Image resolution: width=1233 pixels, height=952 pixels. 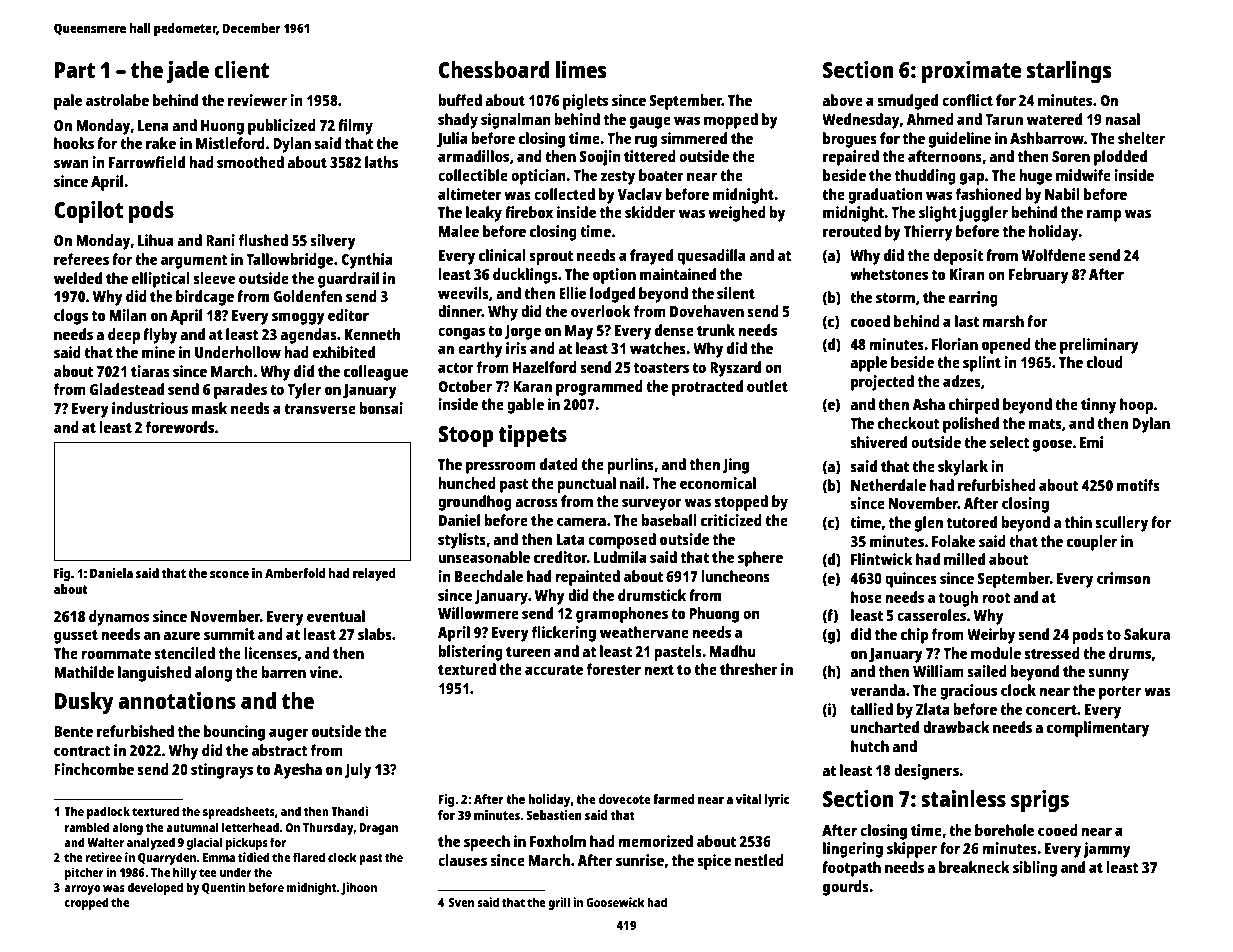 What do you see at coordinates (461, 902) in the image?
I see `Sven` at bounding box center [461, 902].
